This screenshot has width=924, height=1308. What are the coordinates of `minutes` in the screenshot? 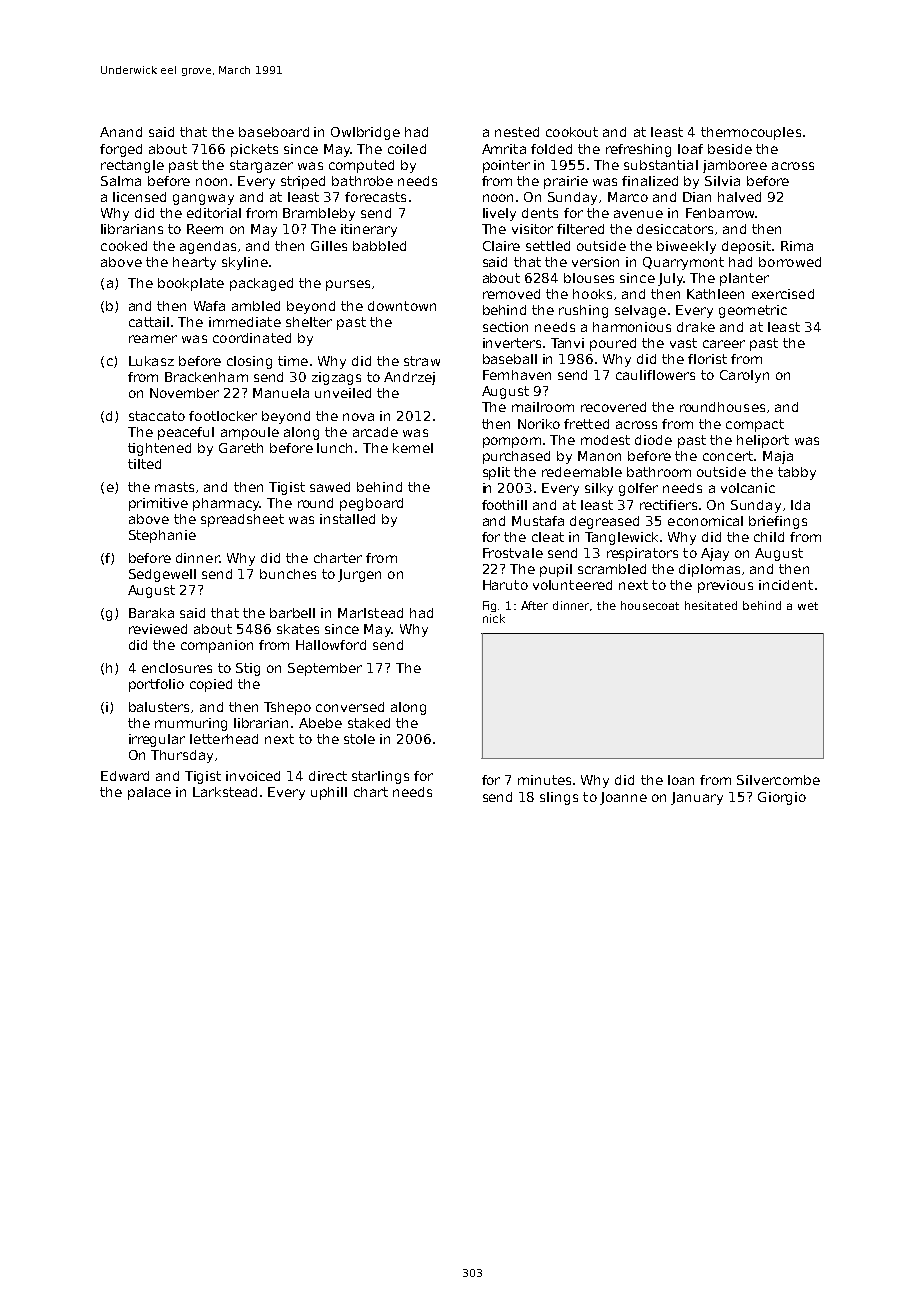 It's located at (544, 780).
